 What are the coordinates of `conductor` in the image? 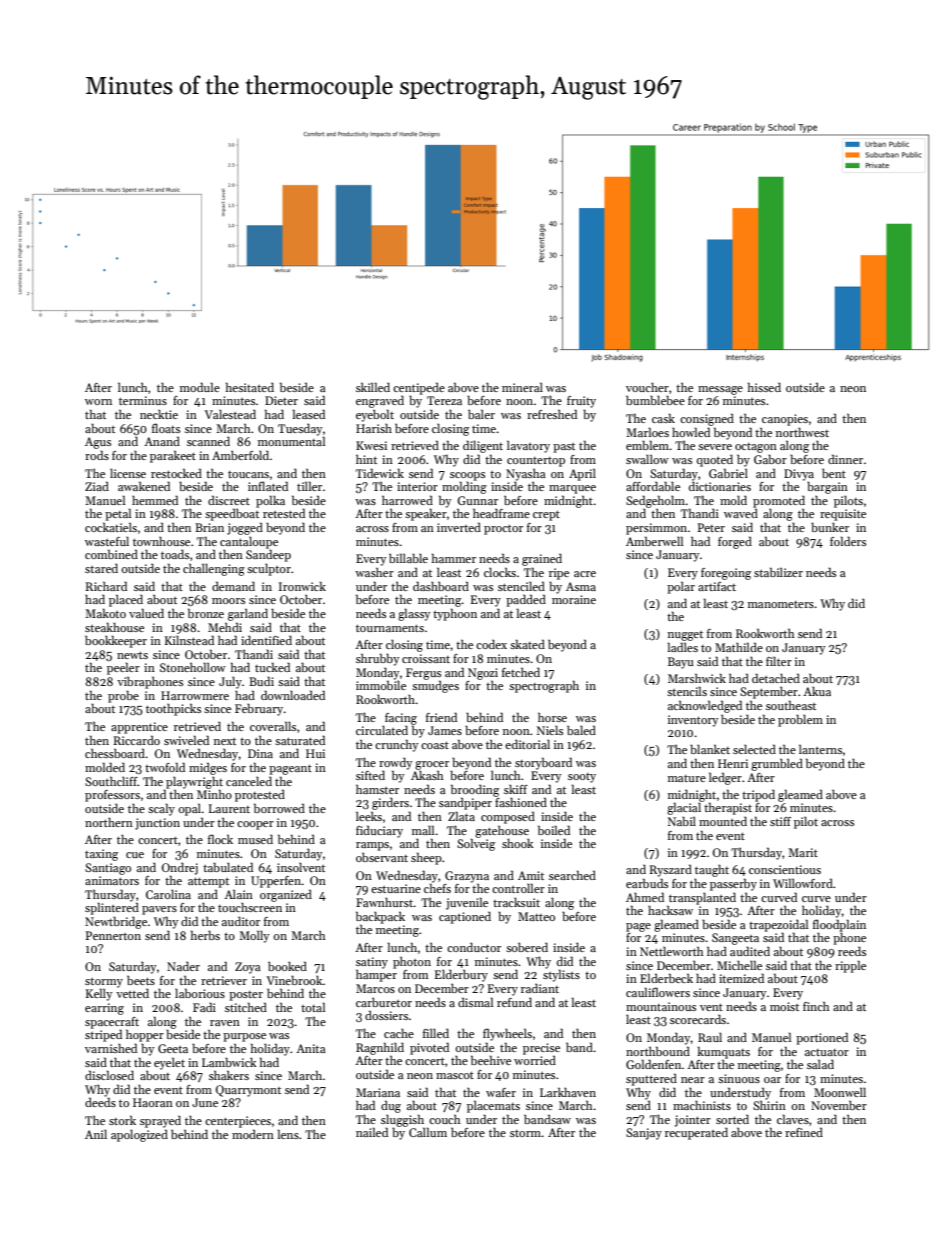 It's located at (474, 947).
